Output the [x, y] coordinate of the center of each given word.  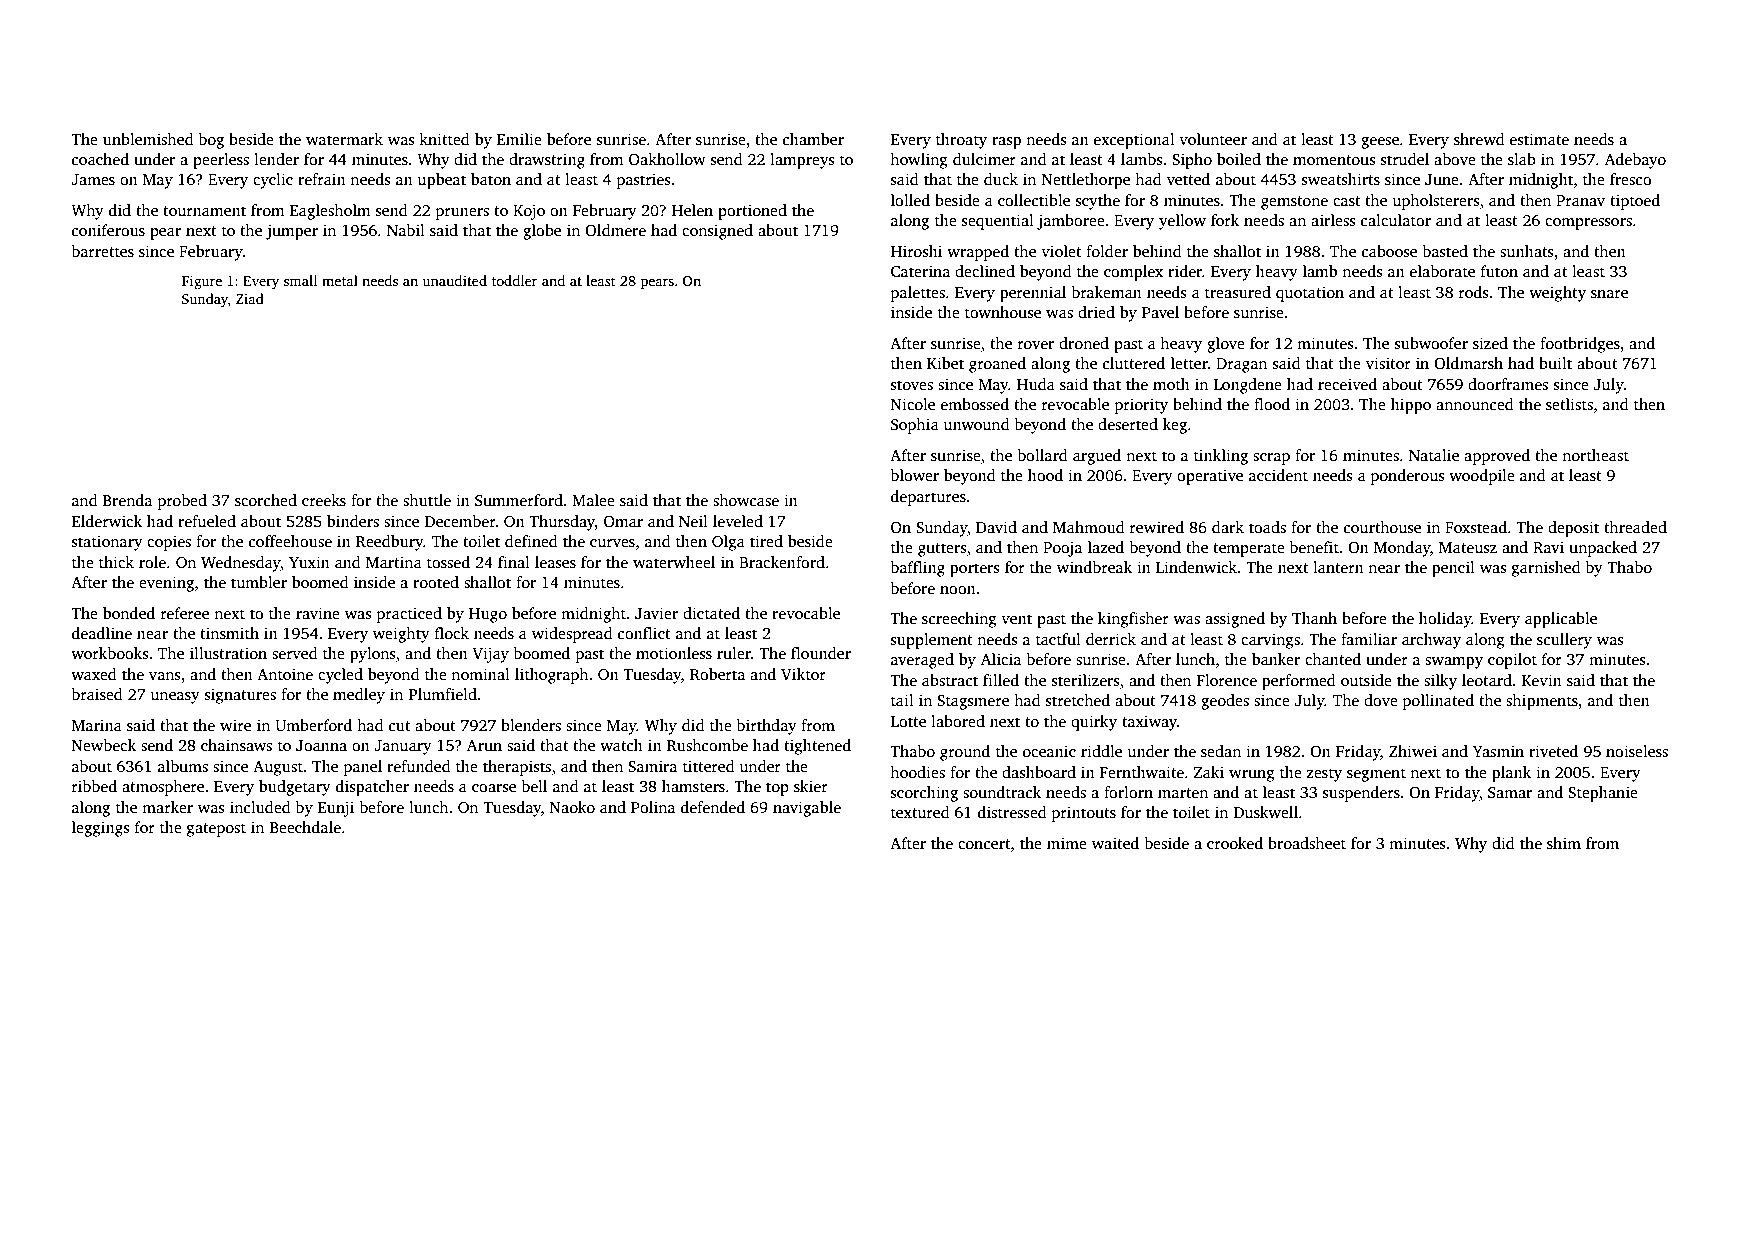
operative [1210, 477]
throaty [961, 141]
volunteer [1213, 139]
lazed [1106, 547]
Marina [97, 725]
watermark [344, 139]
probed [182, 502]
